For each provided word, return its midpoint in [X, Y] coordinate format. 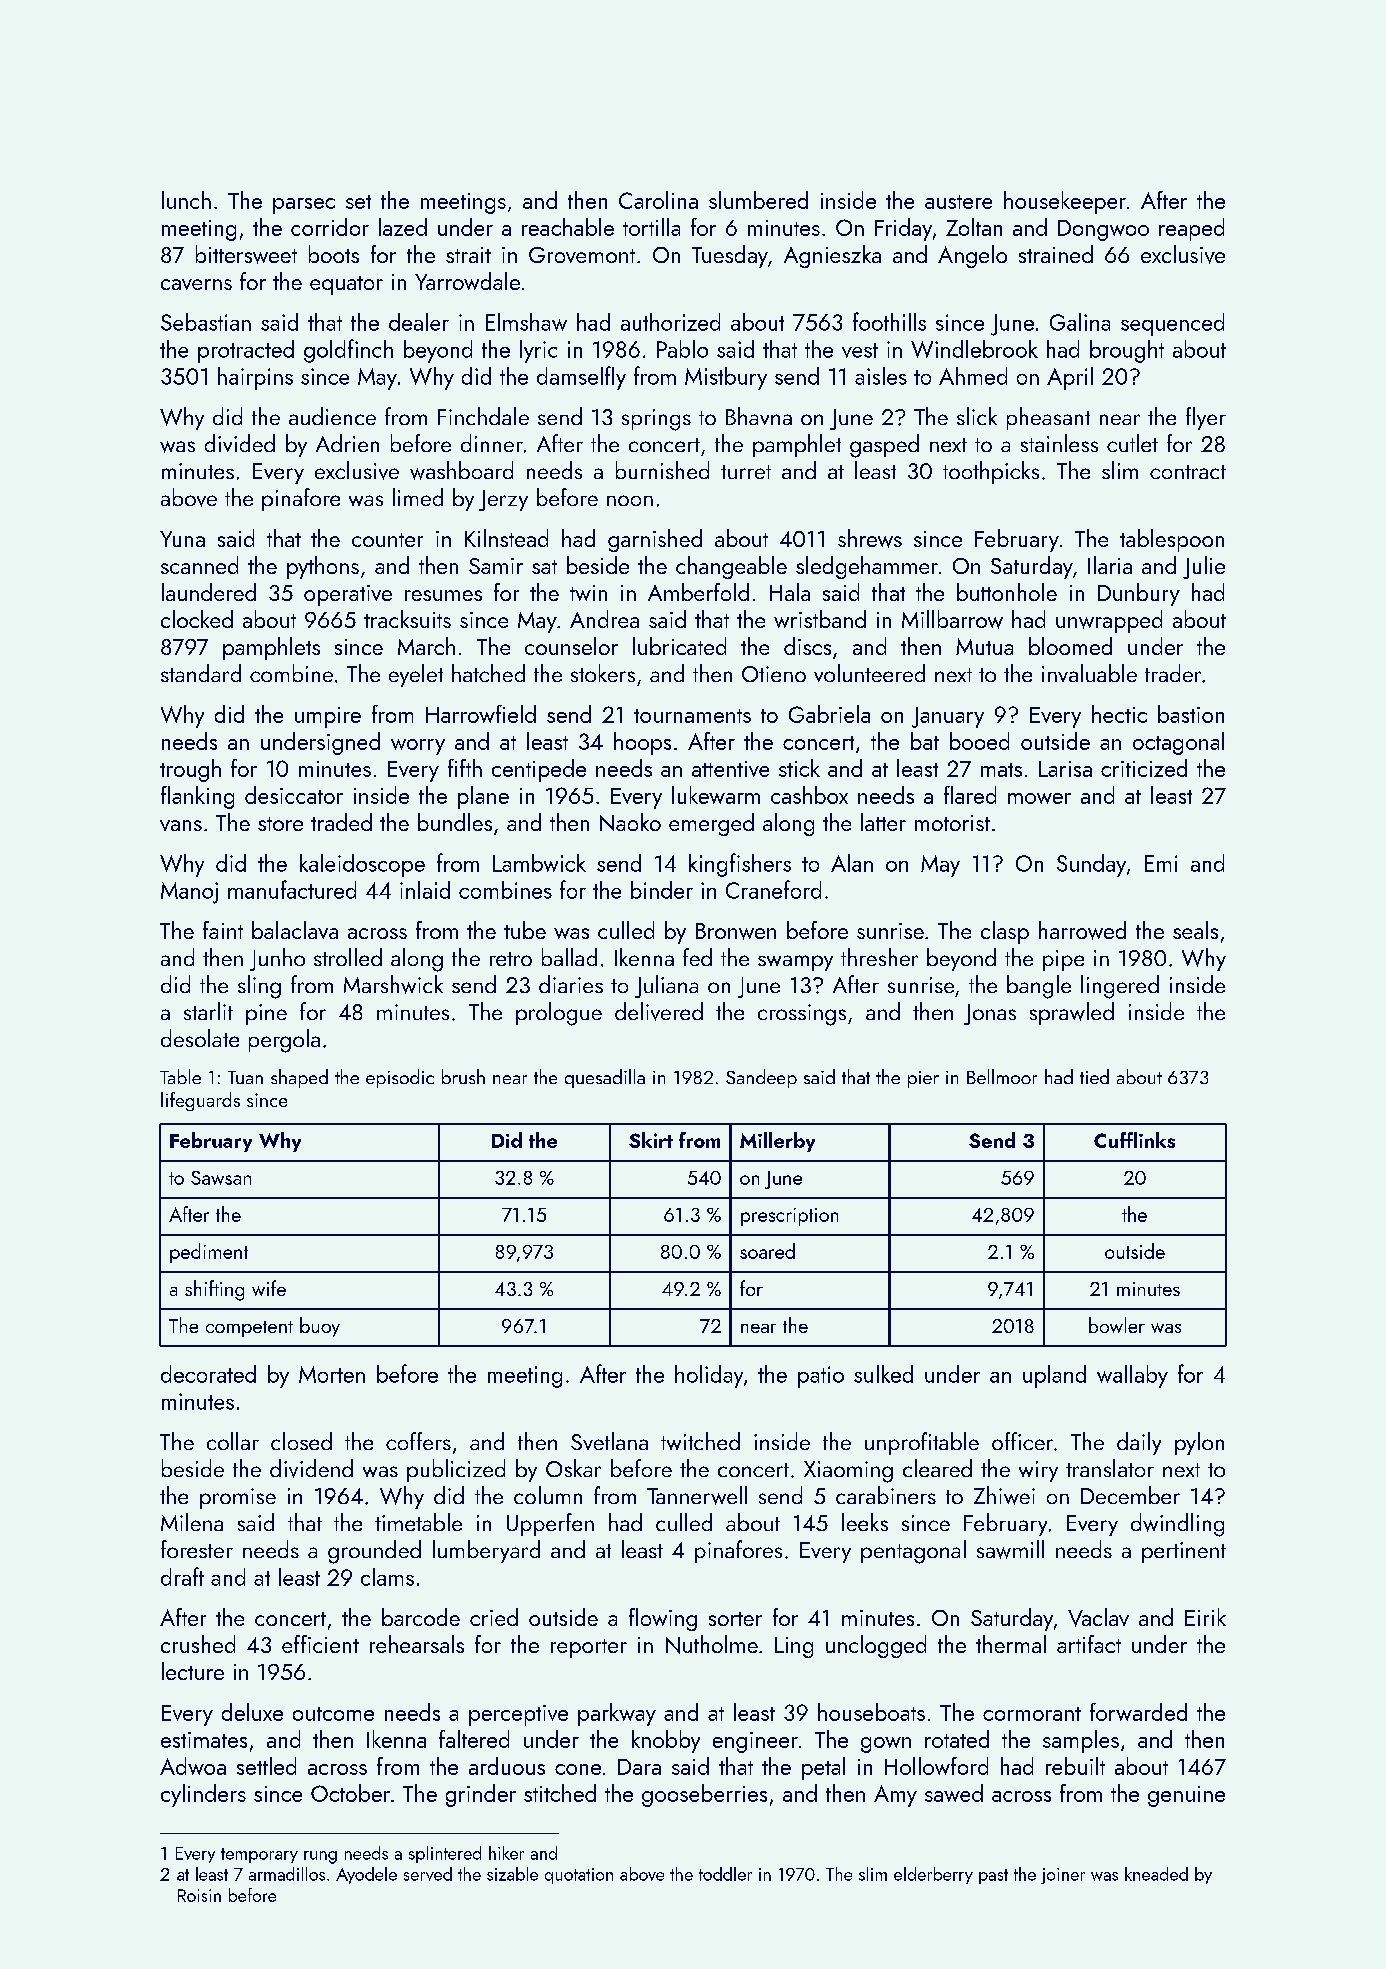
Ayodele [366, 1875]
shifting [214, 1290]
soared [767, 1251]
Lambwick [539, 863]
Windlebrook [974, 349]
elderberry [933, 1875]
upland [1054, 1376]
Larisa [1065, 769]
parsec [304, 206]
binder [662, 890]
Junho [277, 959]
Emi [1161, 863]
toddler [725, 1874]
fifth [465, 768]
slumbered [758, 200]
